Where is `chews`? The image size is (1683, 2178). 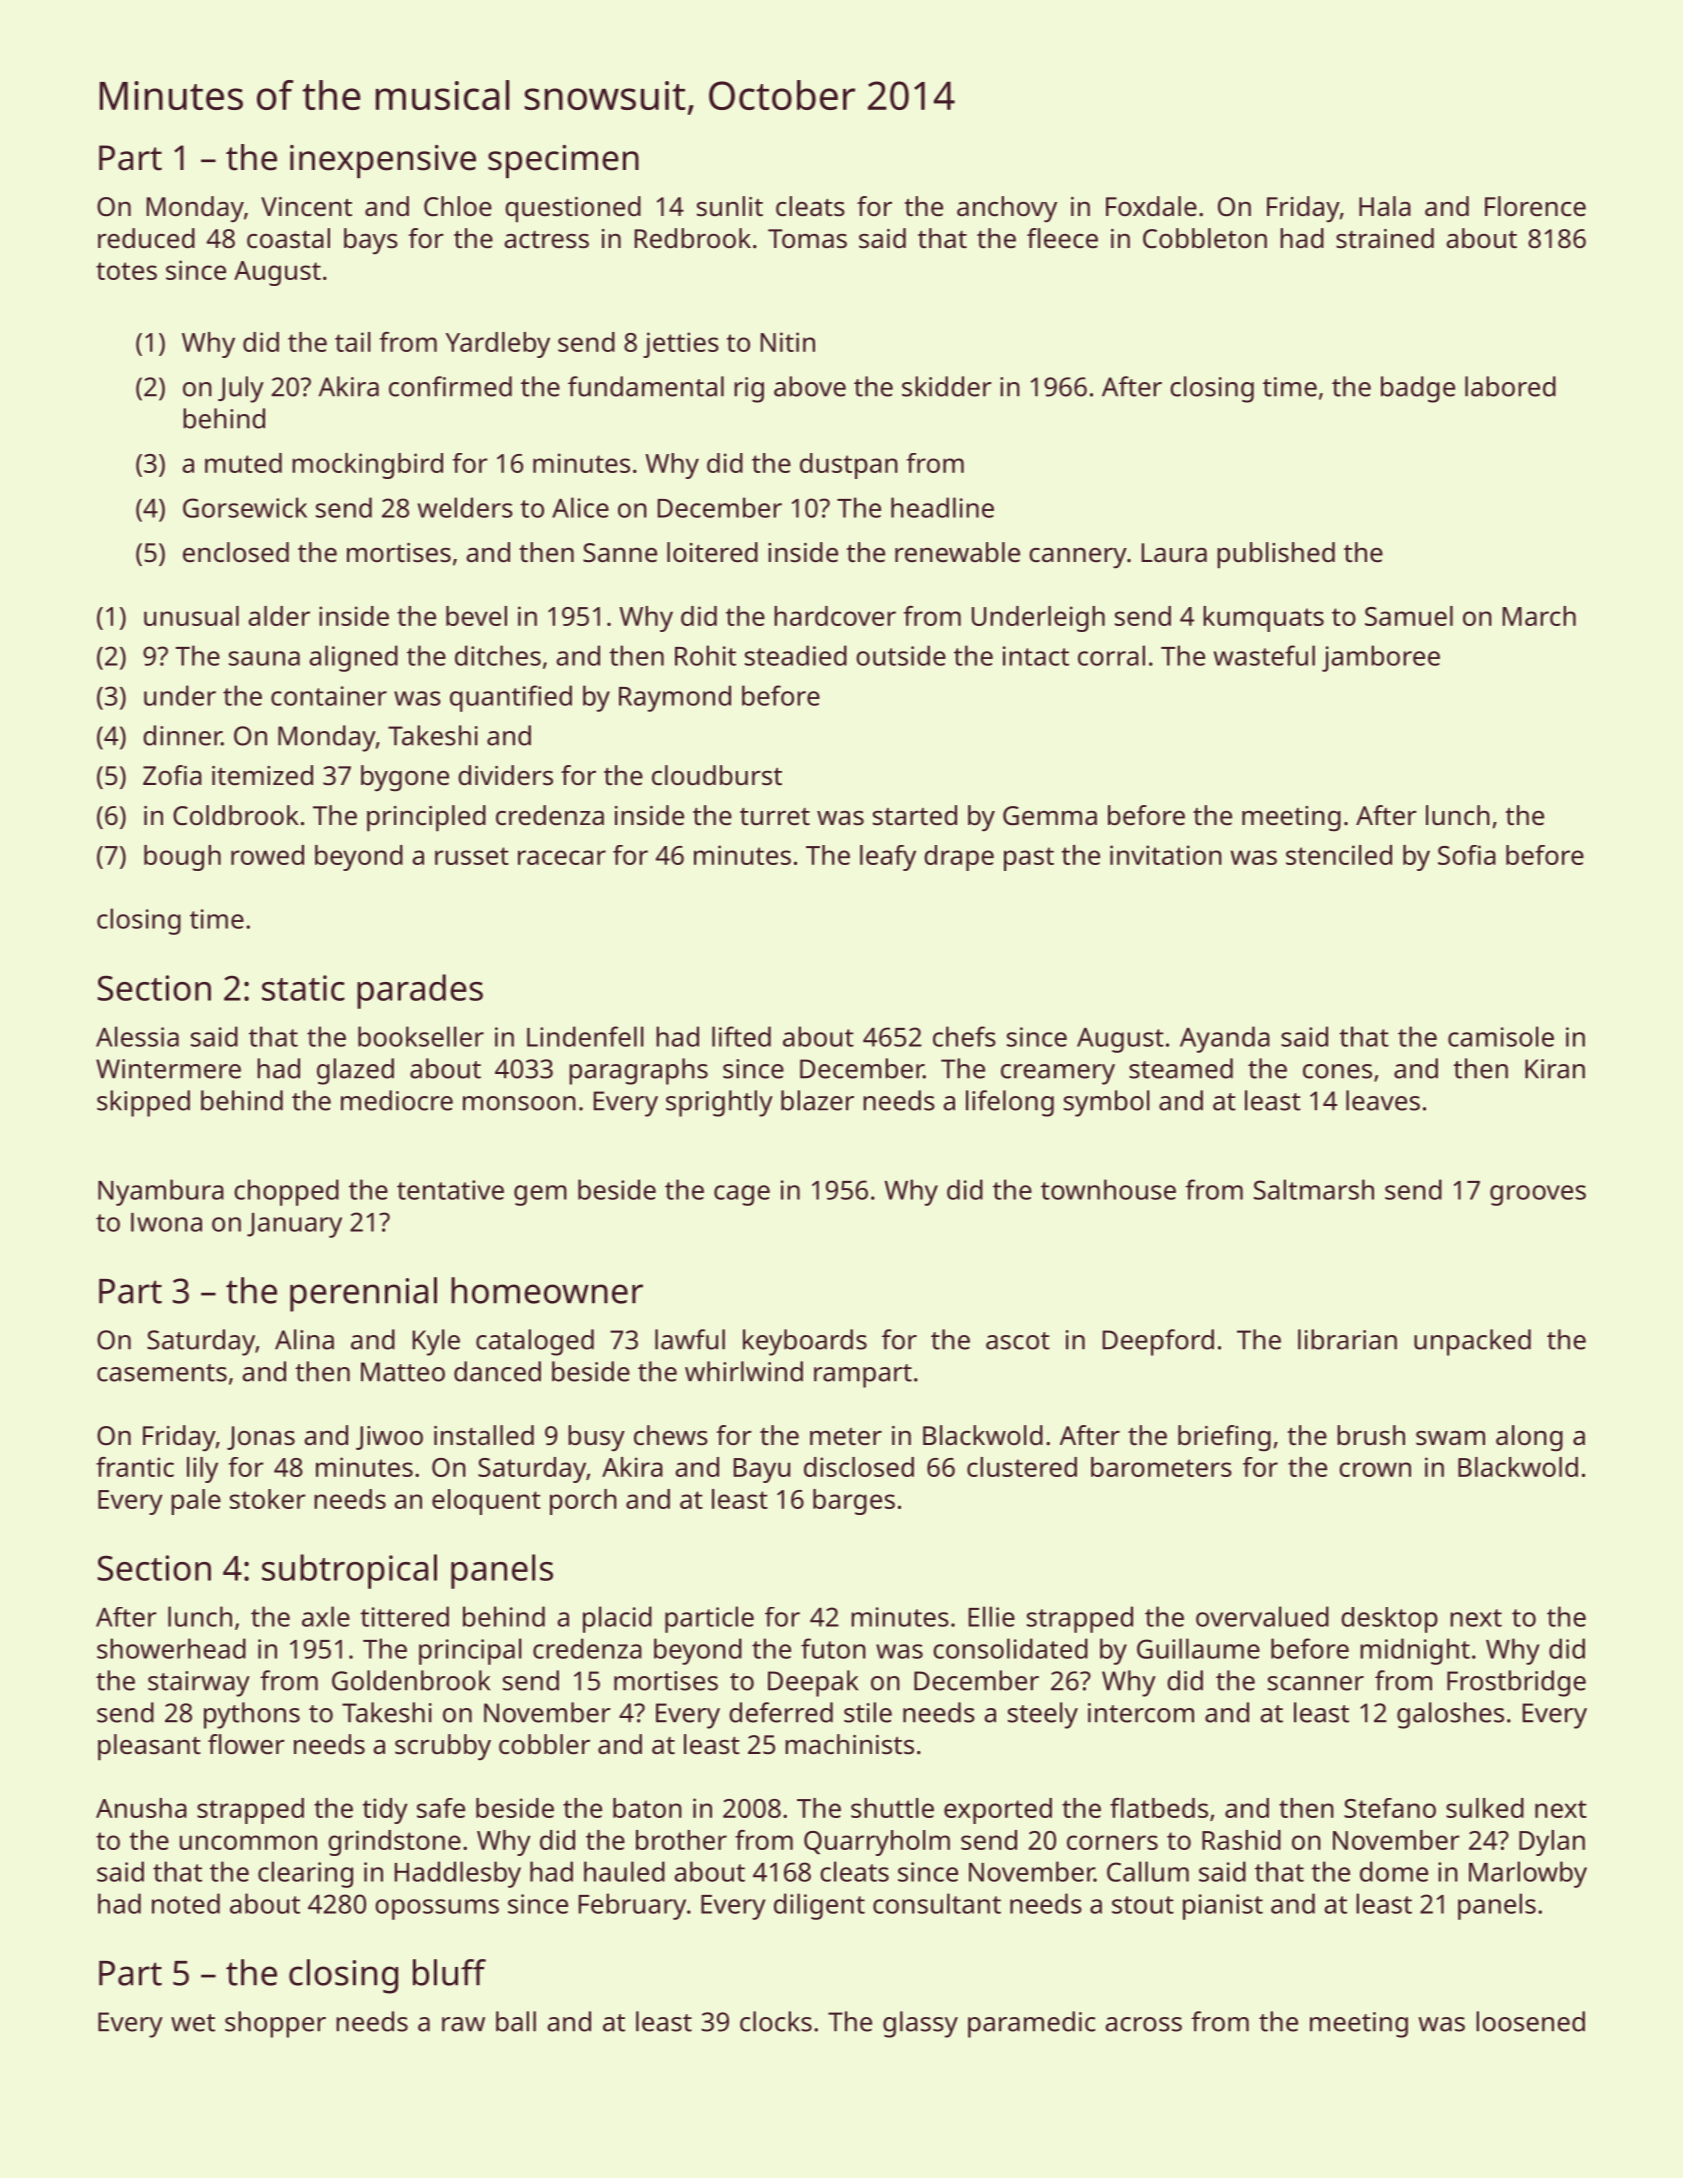 chews is located at coordinates (671, 1435).
